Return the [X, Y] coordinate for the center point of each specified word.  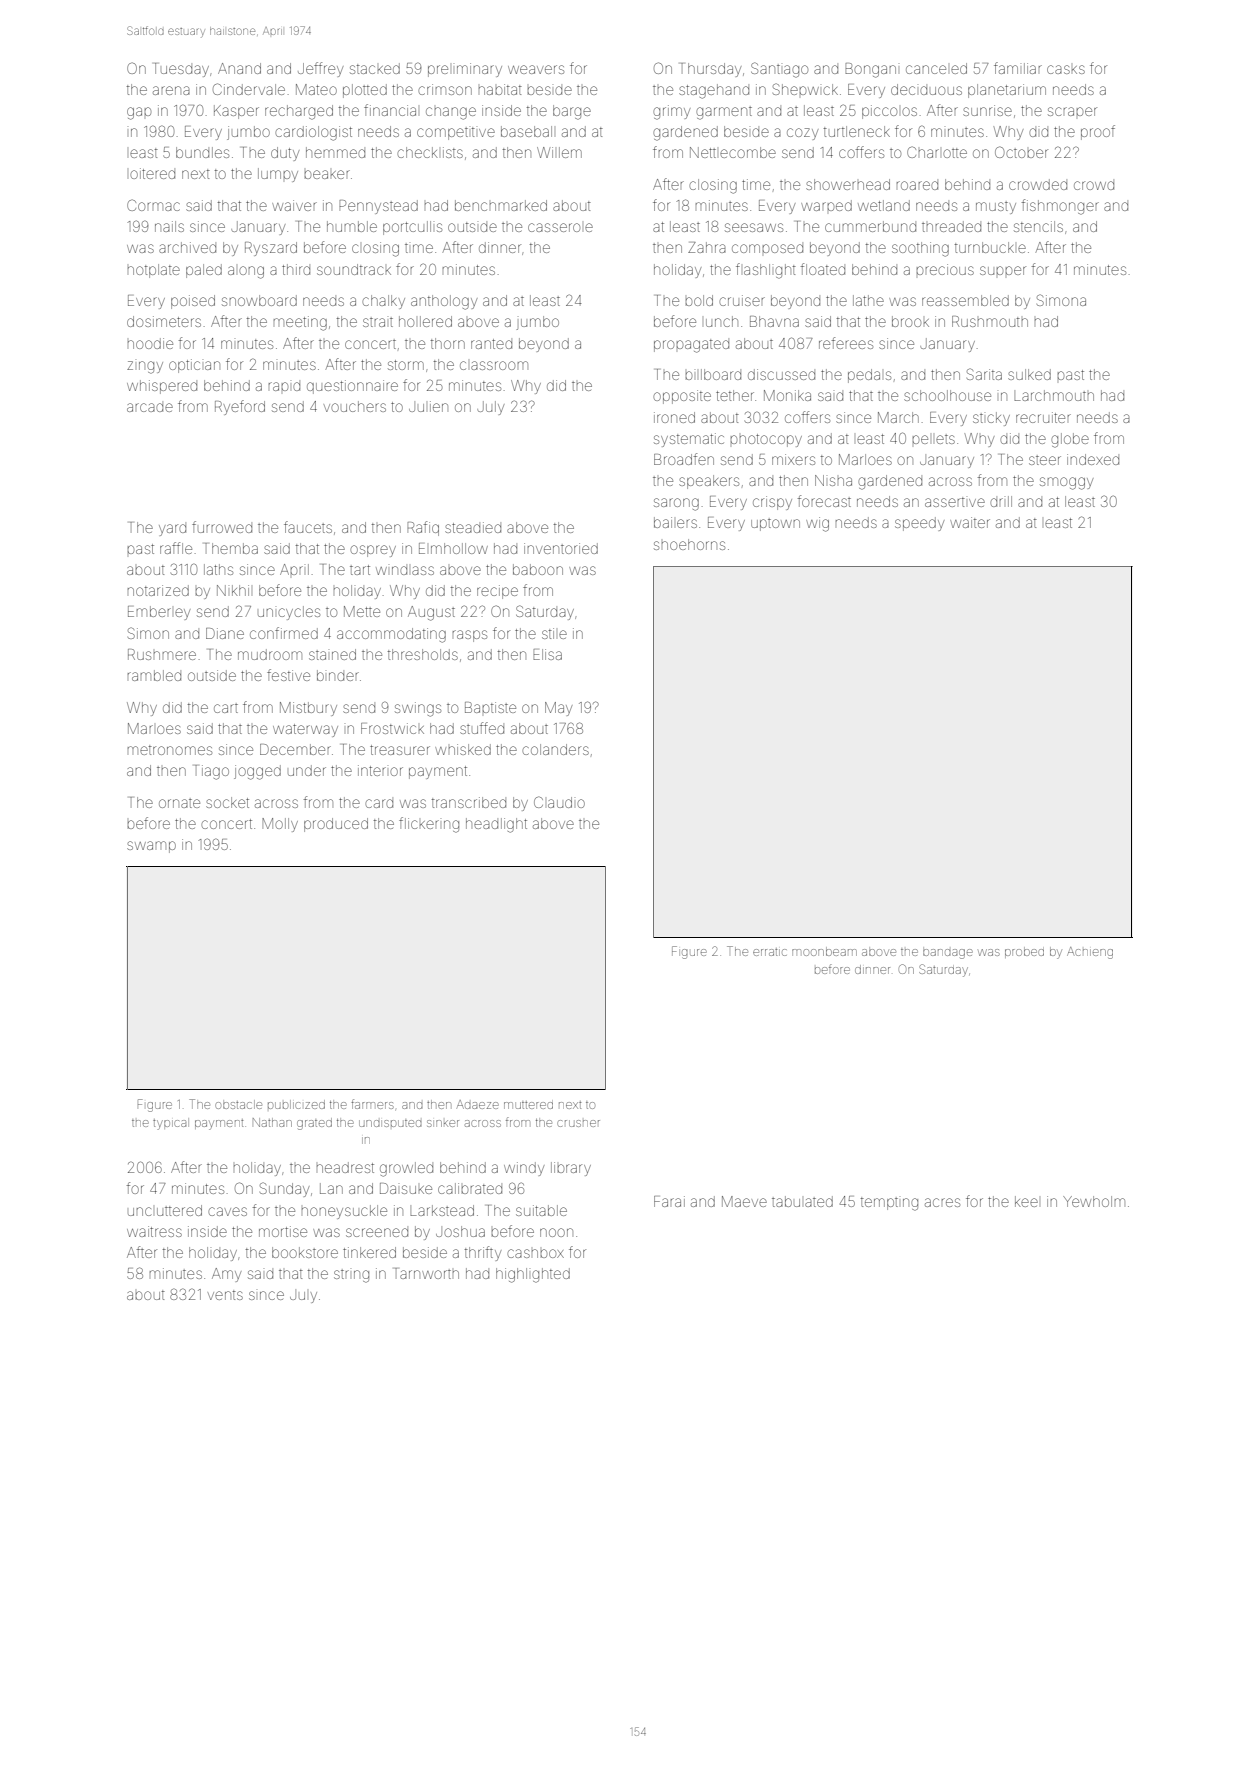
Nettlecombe [733, 152]
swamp [151, 847]
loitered [152, 173]
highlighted [533, 1275]
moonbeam [824, 951]
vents [225, 1295]
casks [1066, 69]
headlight [496, 825]
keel [1026, 1201]
